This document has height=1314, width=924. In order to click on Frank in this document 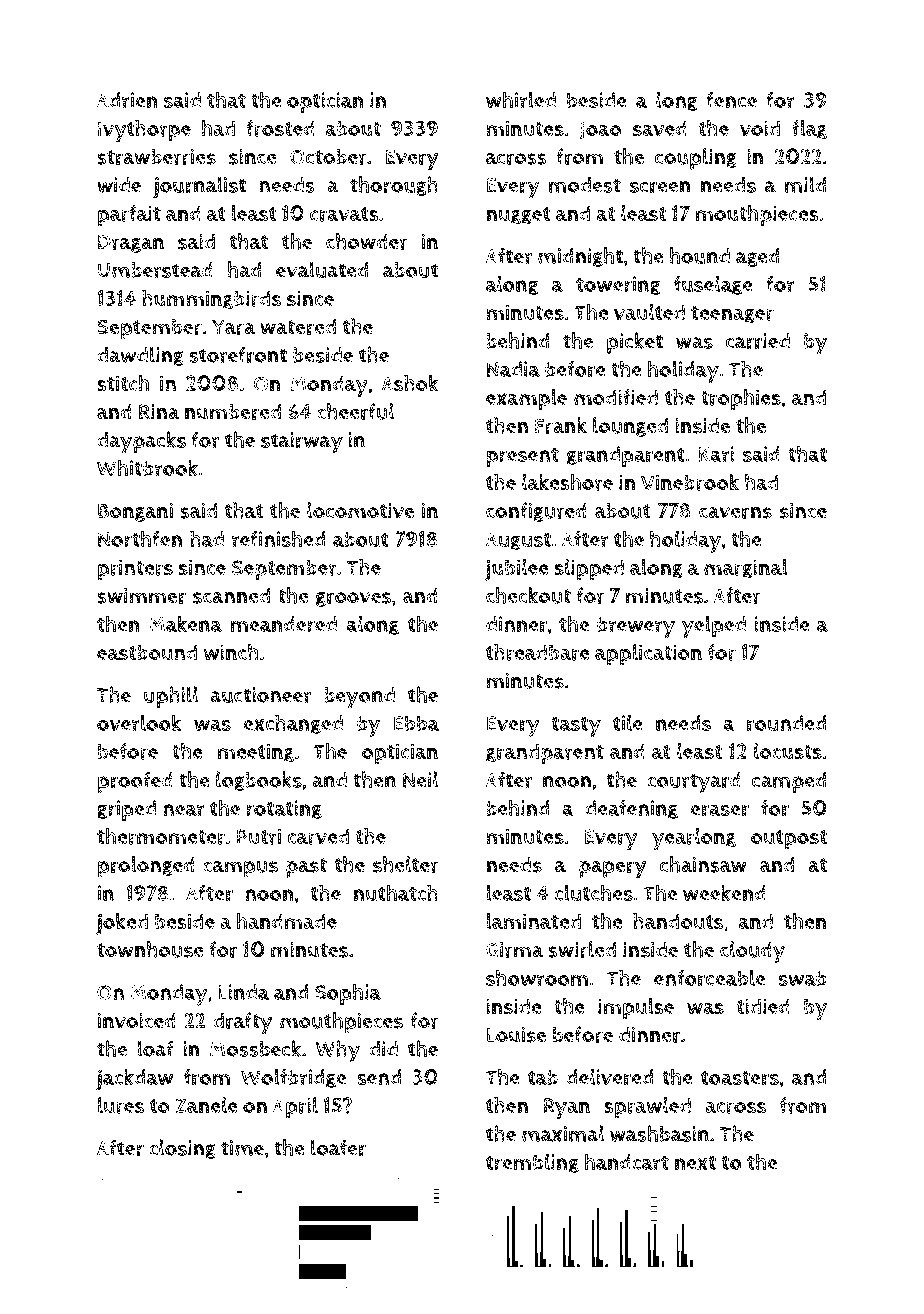, I will do `click(561, 425)`.
